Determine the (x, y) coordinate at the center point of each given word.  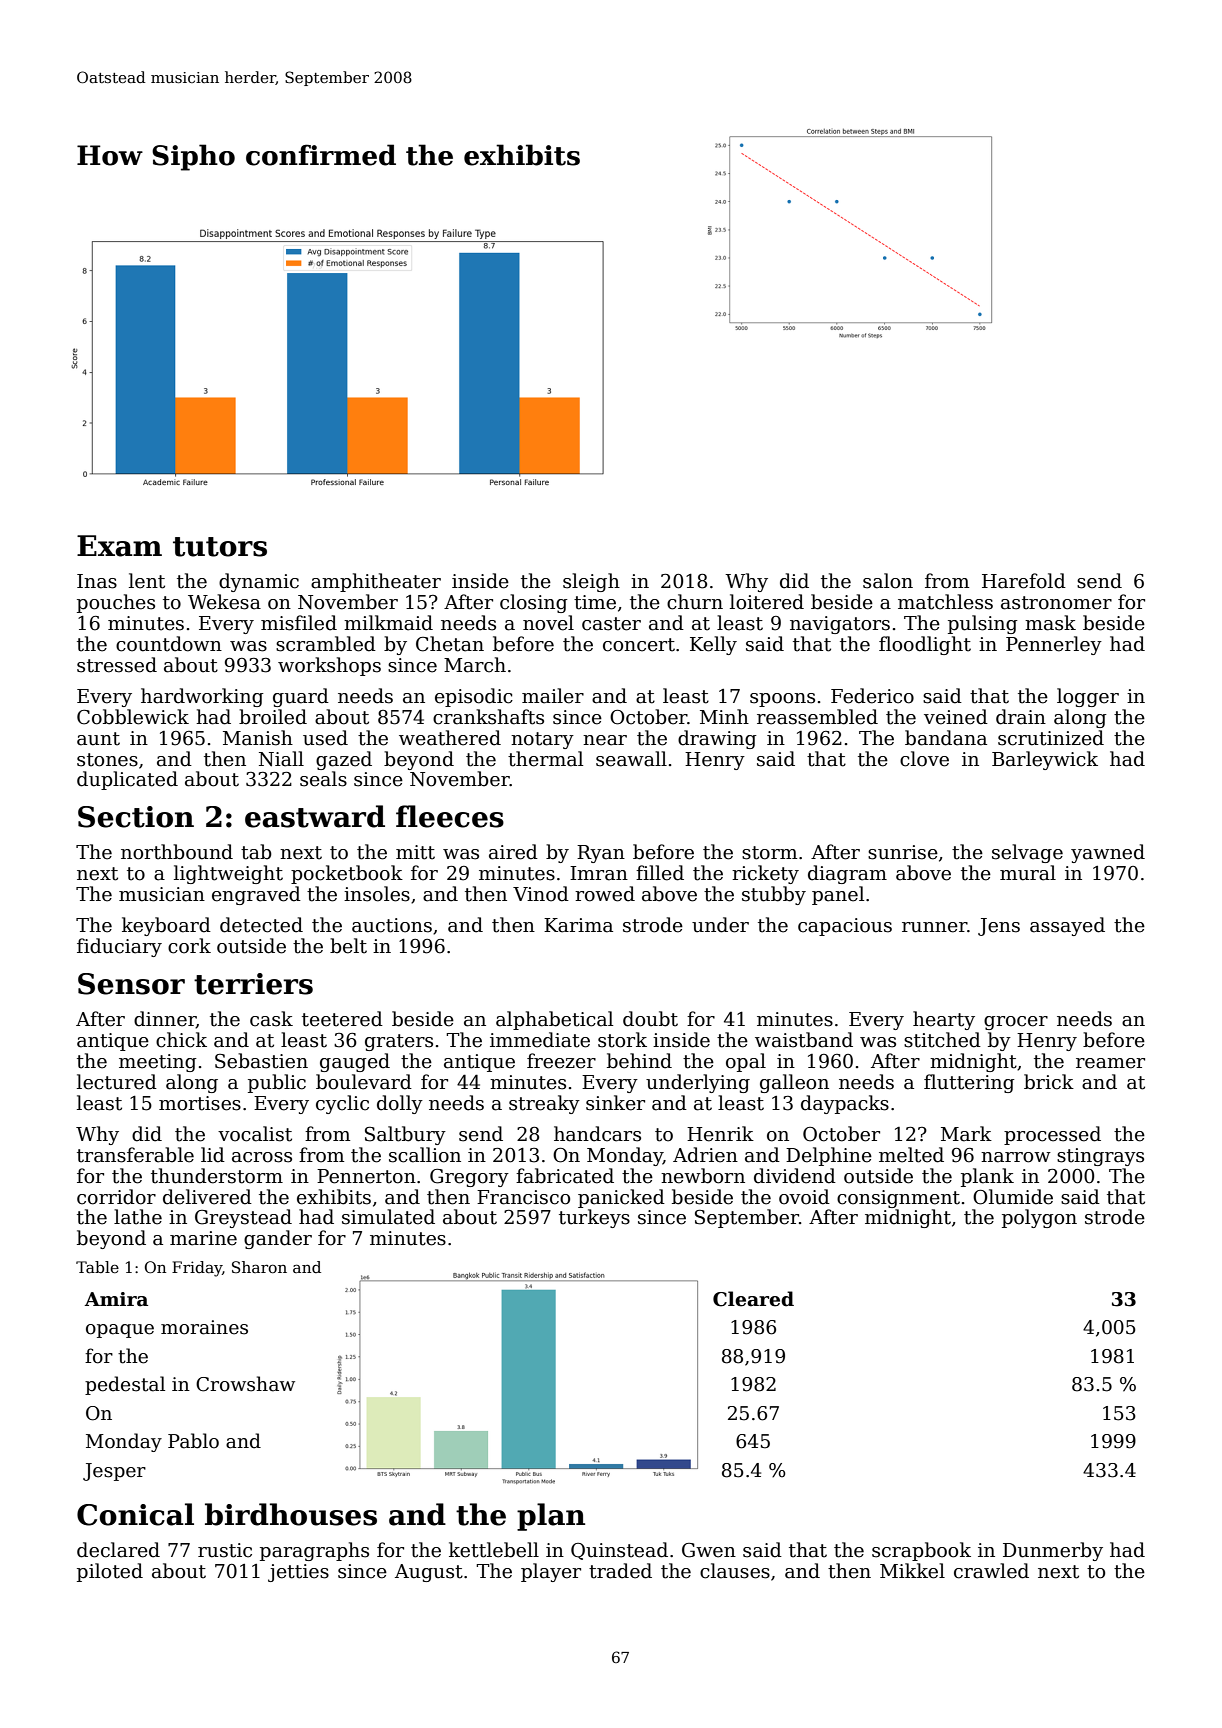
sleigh (591, 582)
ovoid (804, 1197)
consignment (898, 1199)
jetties (298, 1573)
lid (213, 1155)
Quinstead (619, 1551)
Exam (119, 546)
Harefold (1024, 581)
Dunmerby (1053, 1551)
